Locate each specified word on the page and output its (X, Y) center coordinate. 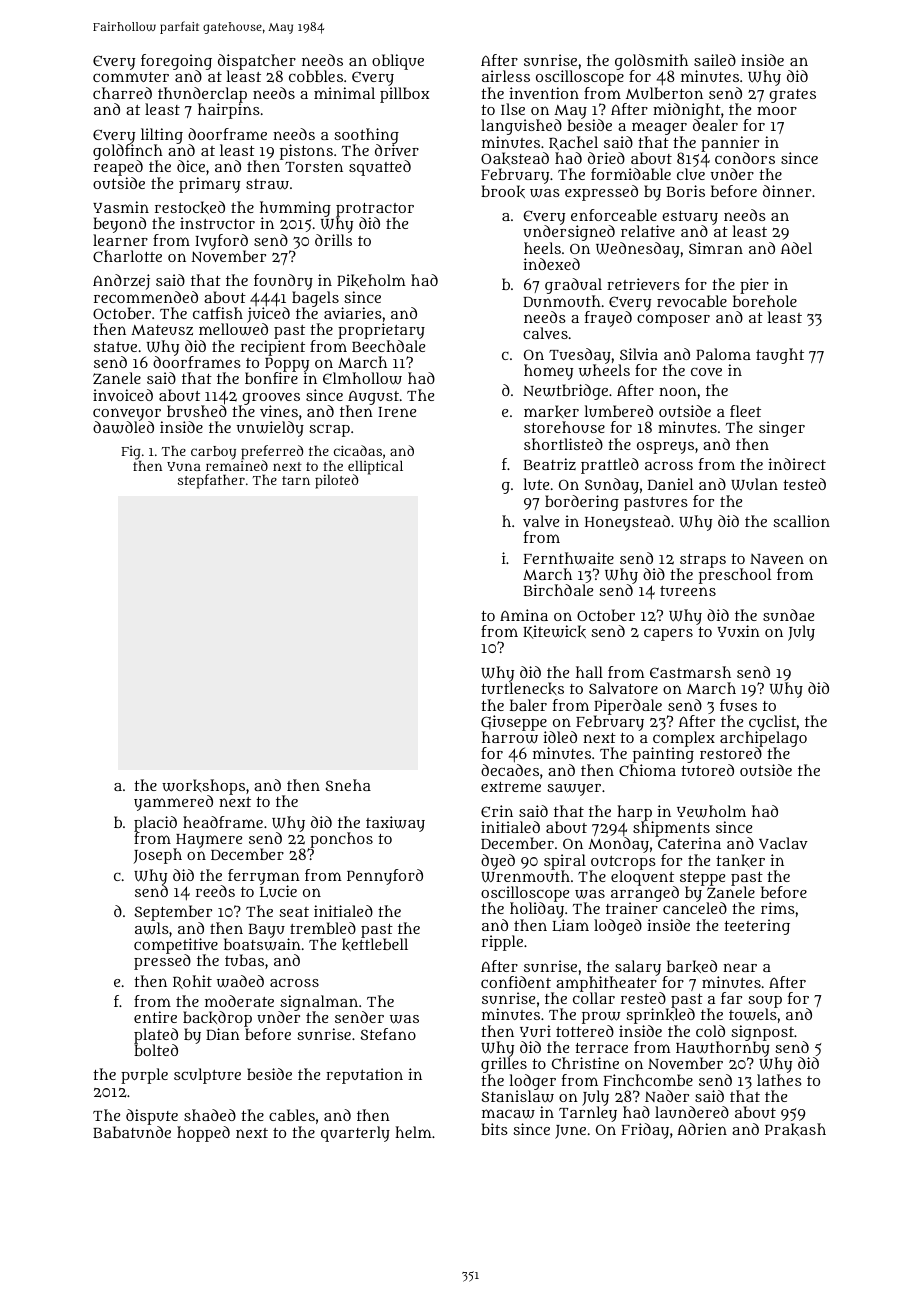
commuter (131, 77)
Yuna (184, 466)
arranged (645, 894)
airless (506, 76)
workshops (203, 787)
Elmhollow (362, 378)
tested (804, 484)
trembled (323, 928)
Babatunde (132, 1132)
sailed (715, 60)
